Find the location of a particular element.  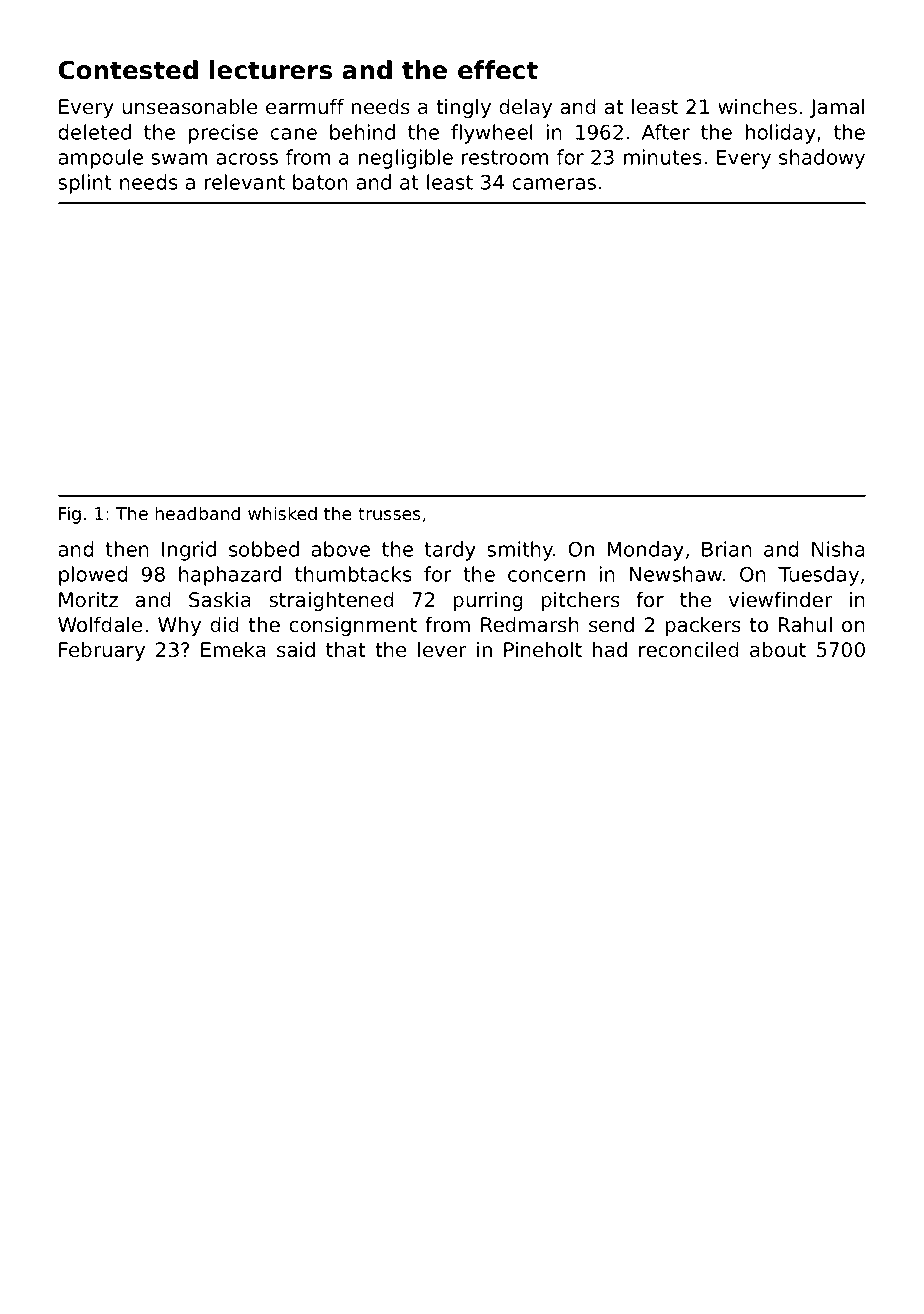

tardy is located at coordinates (450, 551).
